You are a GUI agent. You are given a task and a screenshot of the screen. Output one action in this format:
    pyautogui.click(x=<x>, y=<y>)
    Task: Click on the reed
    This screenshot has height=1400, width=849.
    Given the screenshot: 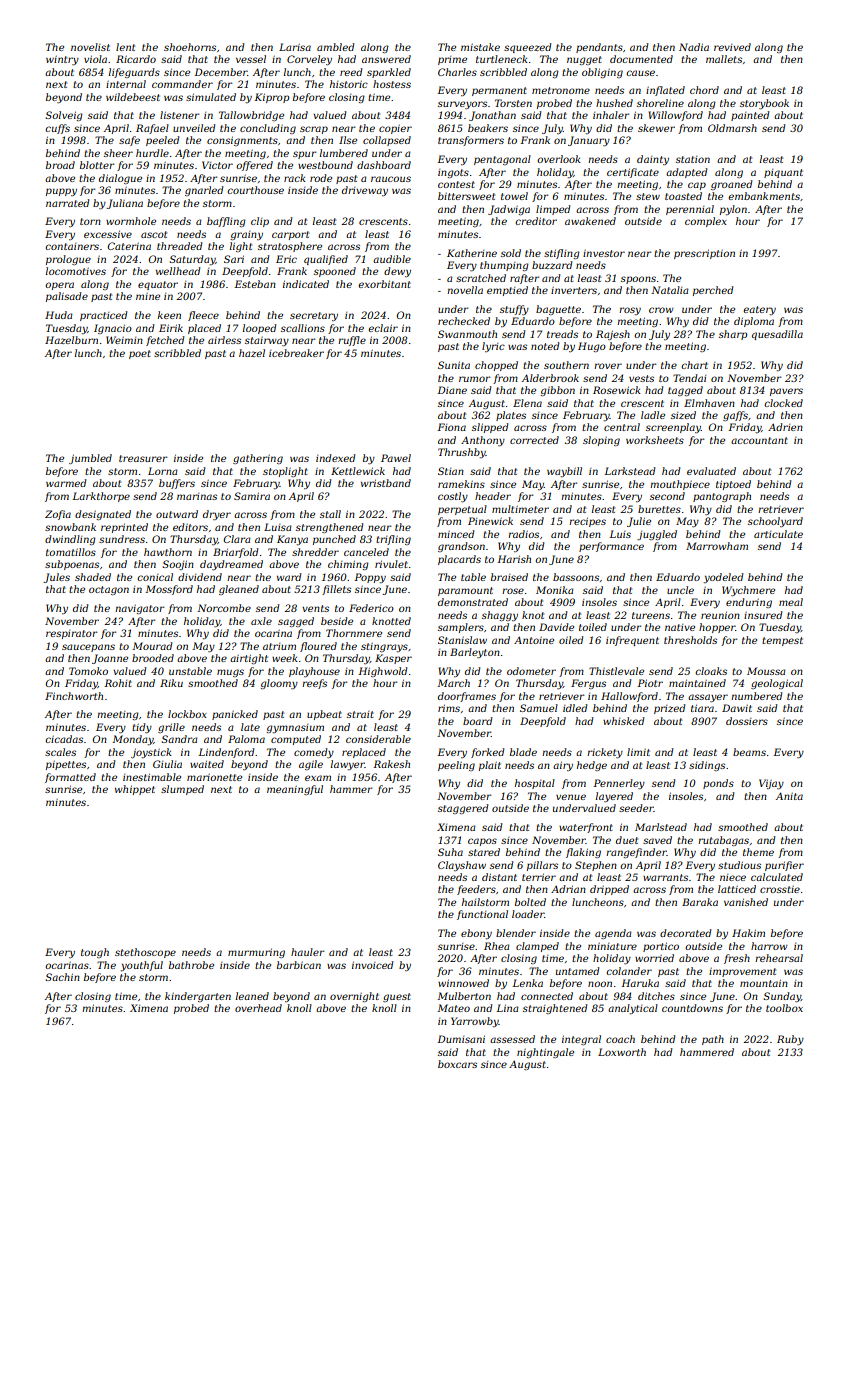 What is the action you would take?
    pyautogui.click(x=351, y=72)
